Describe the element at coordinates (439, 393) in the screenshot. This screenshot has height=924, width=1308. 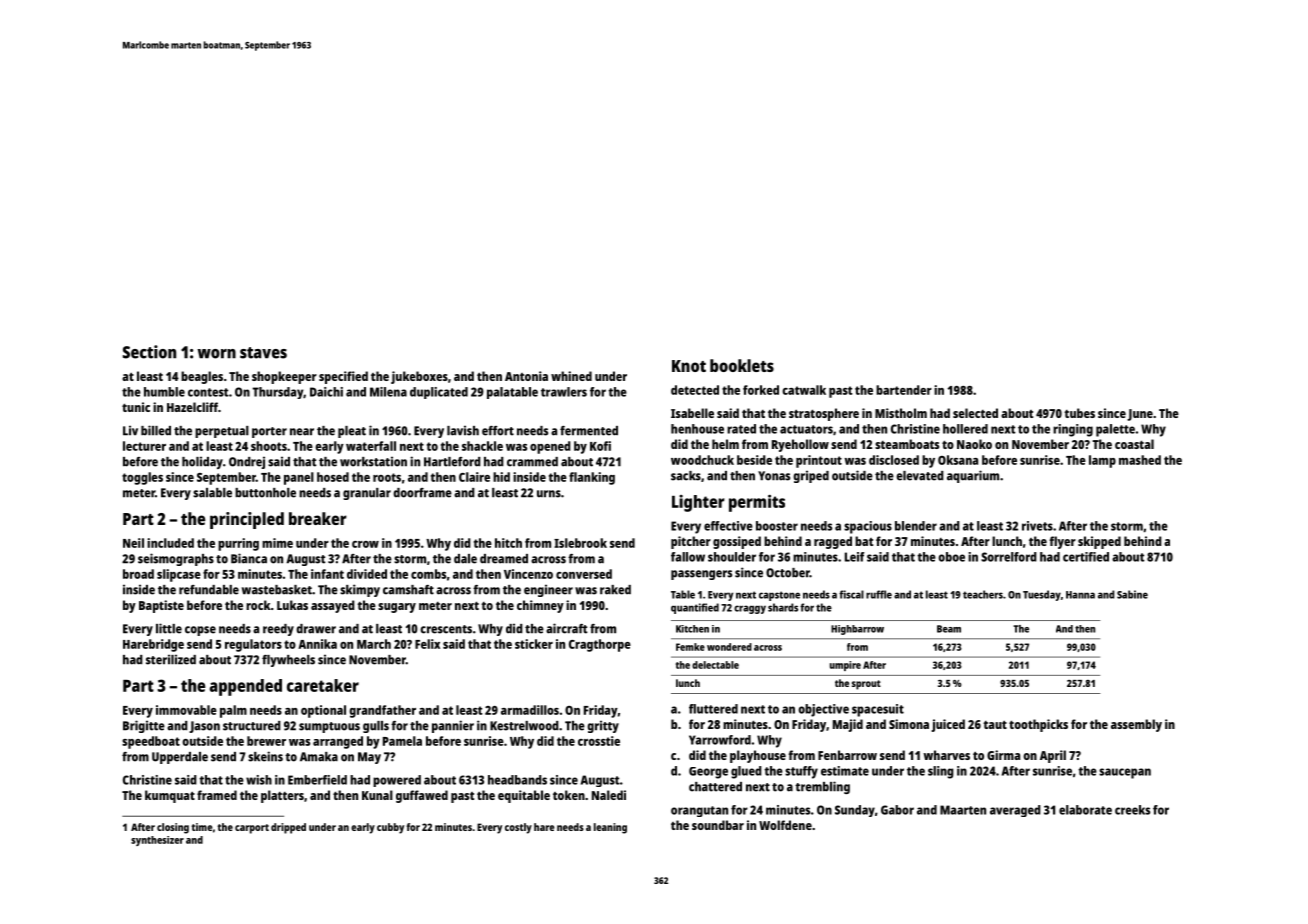
I see `duplicated` at that location.
